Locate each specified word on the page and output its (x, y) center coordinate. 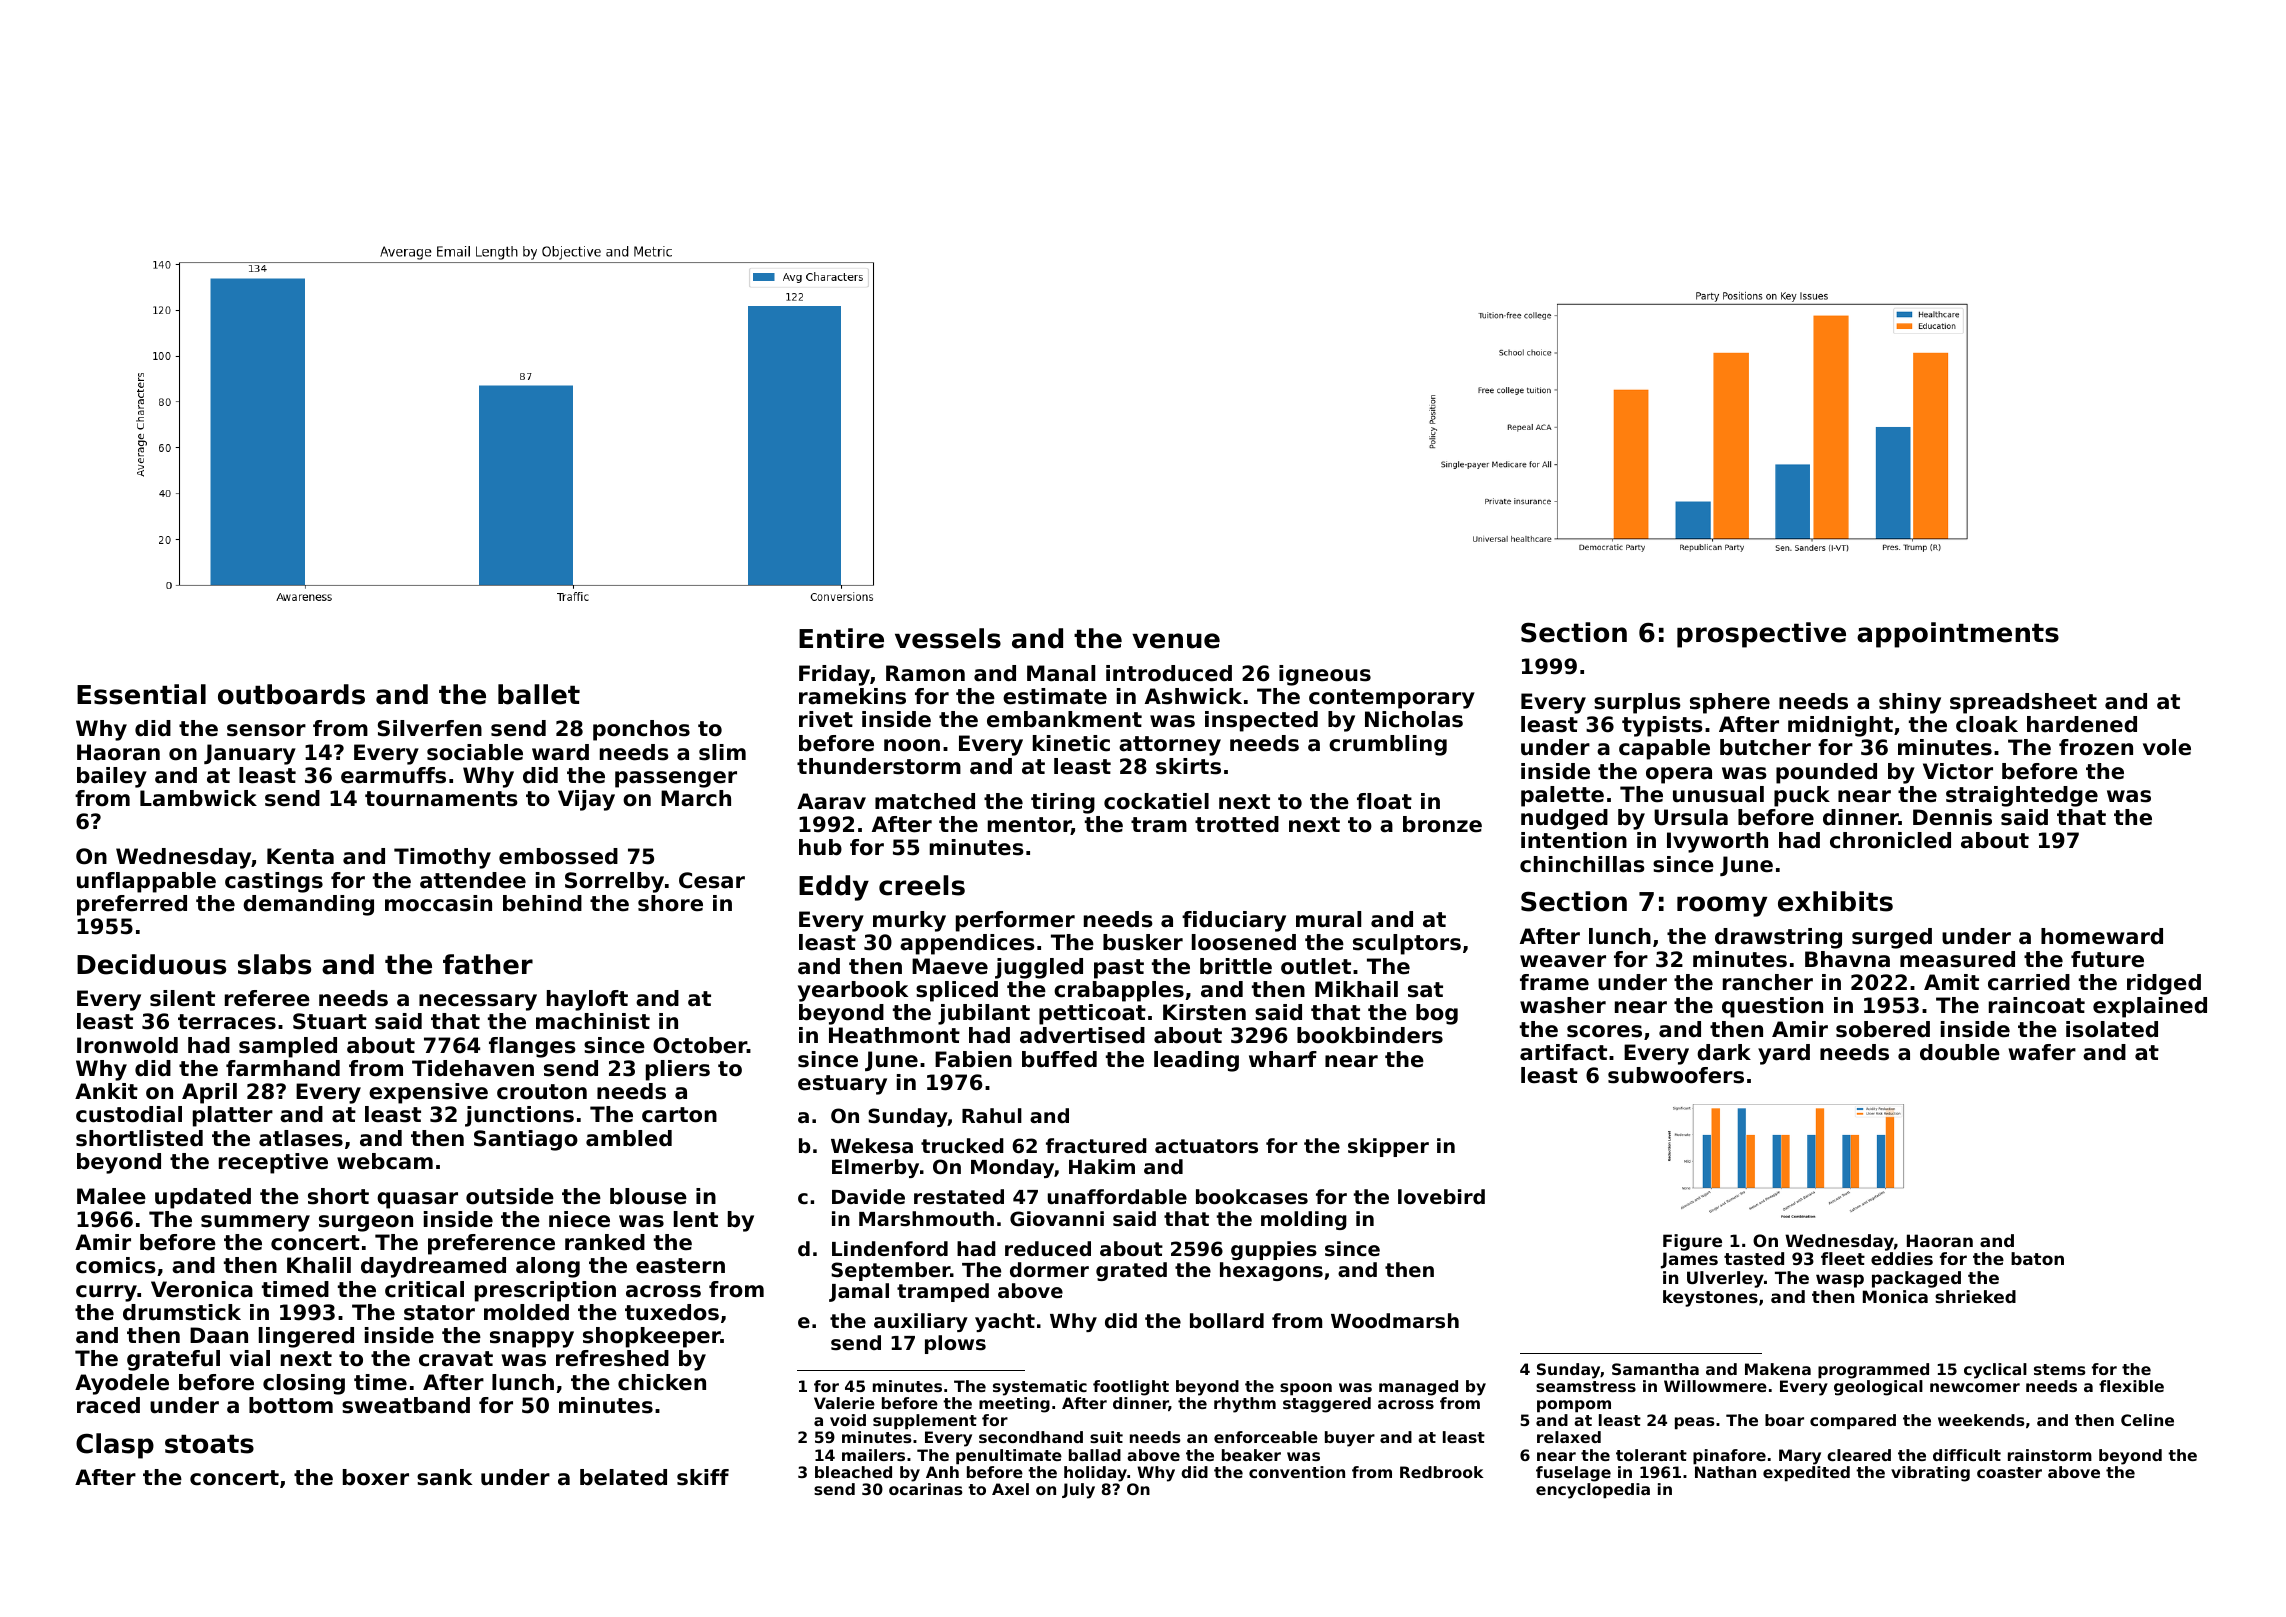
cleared (1859, 1455)
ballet (539, 694)
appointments (1958, 635)
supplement (925, 1422)
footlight (1131, 1388)
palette (1562, 796)
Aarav (831, 801)
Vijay (586, 800)
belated (623, 1477)
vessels (948, 638)
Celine (2147, 1420)
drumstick (182, 1312)
